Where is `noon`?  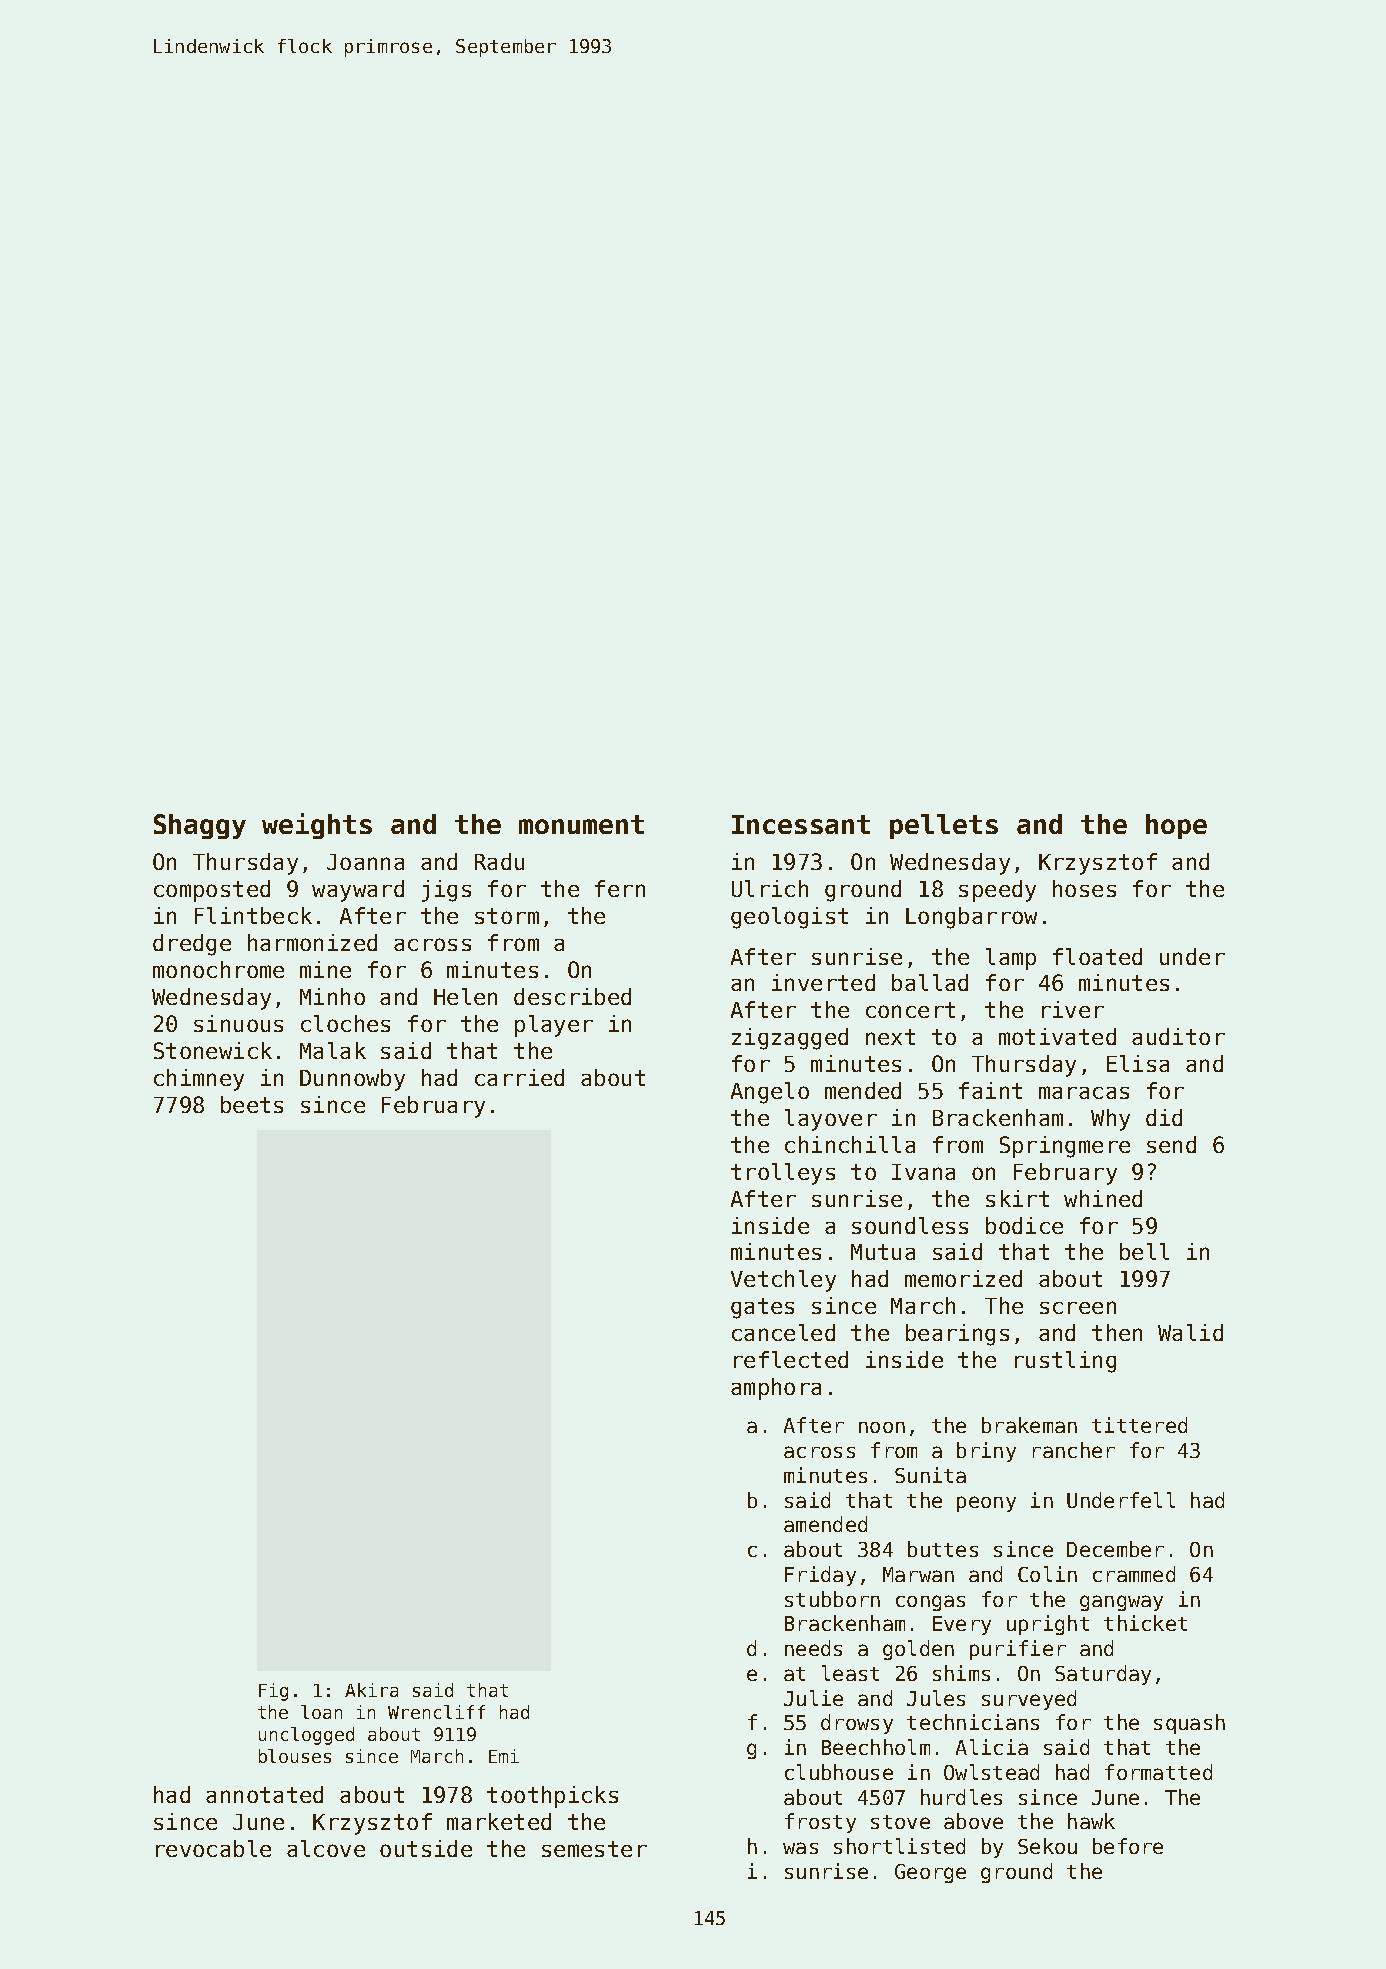
noon is located at coordinates (882, 1427).
